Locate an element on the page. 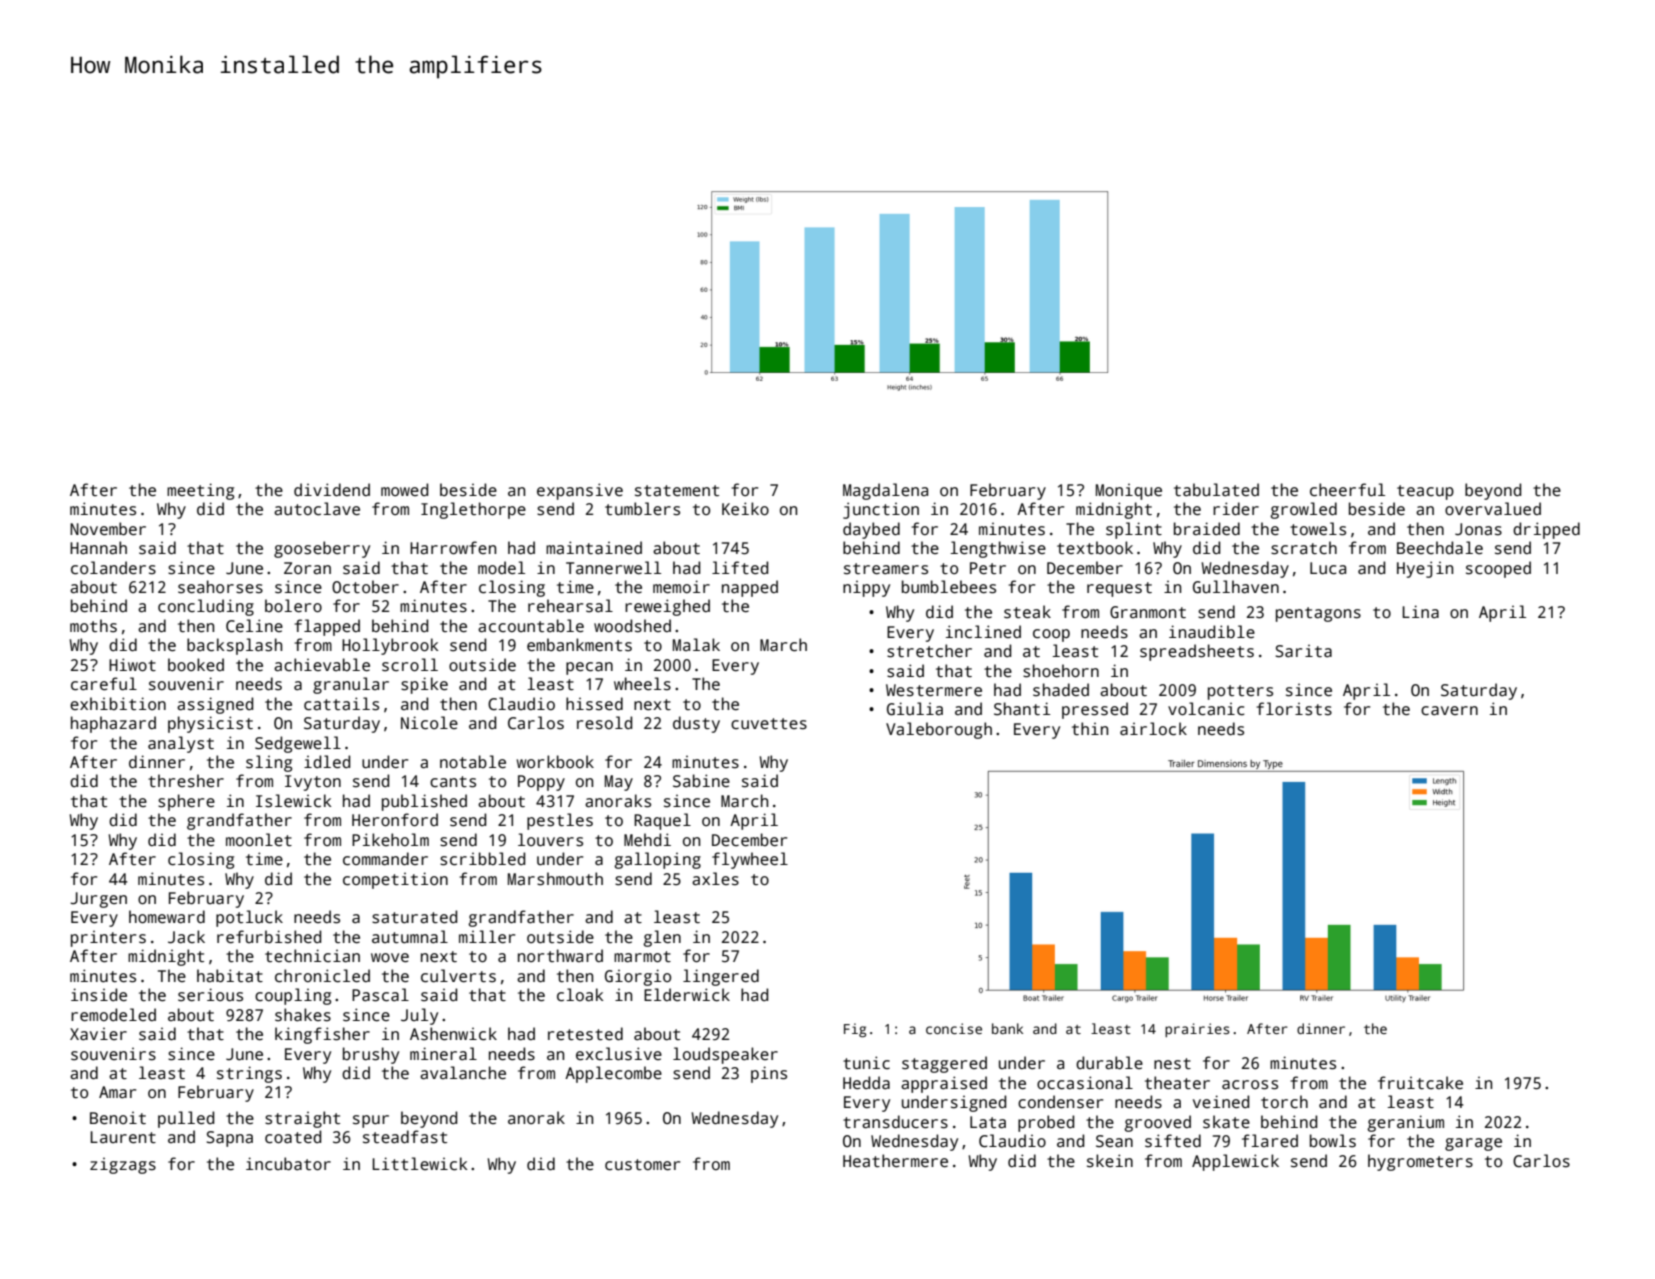  Hyejin is located at coordinates (1425, 569).
